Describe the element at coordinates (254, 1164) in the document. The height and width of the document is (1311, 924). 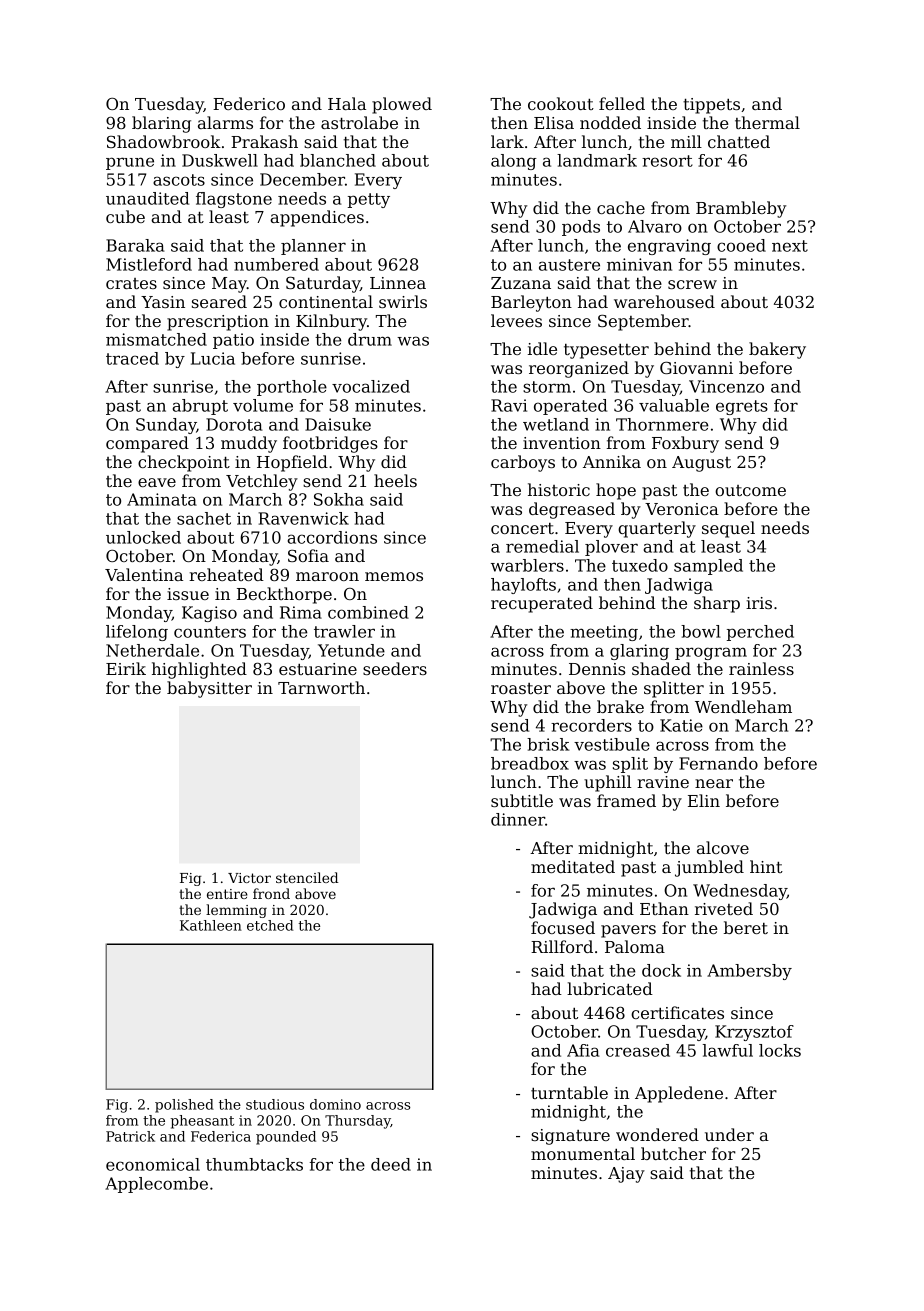
I see `thumbtacks` at that location.
